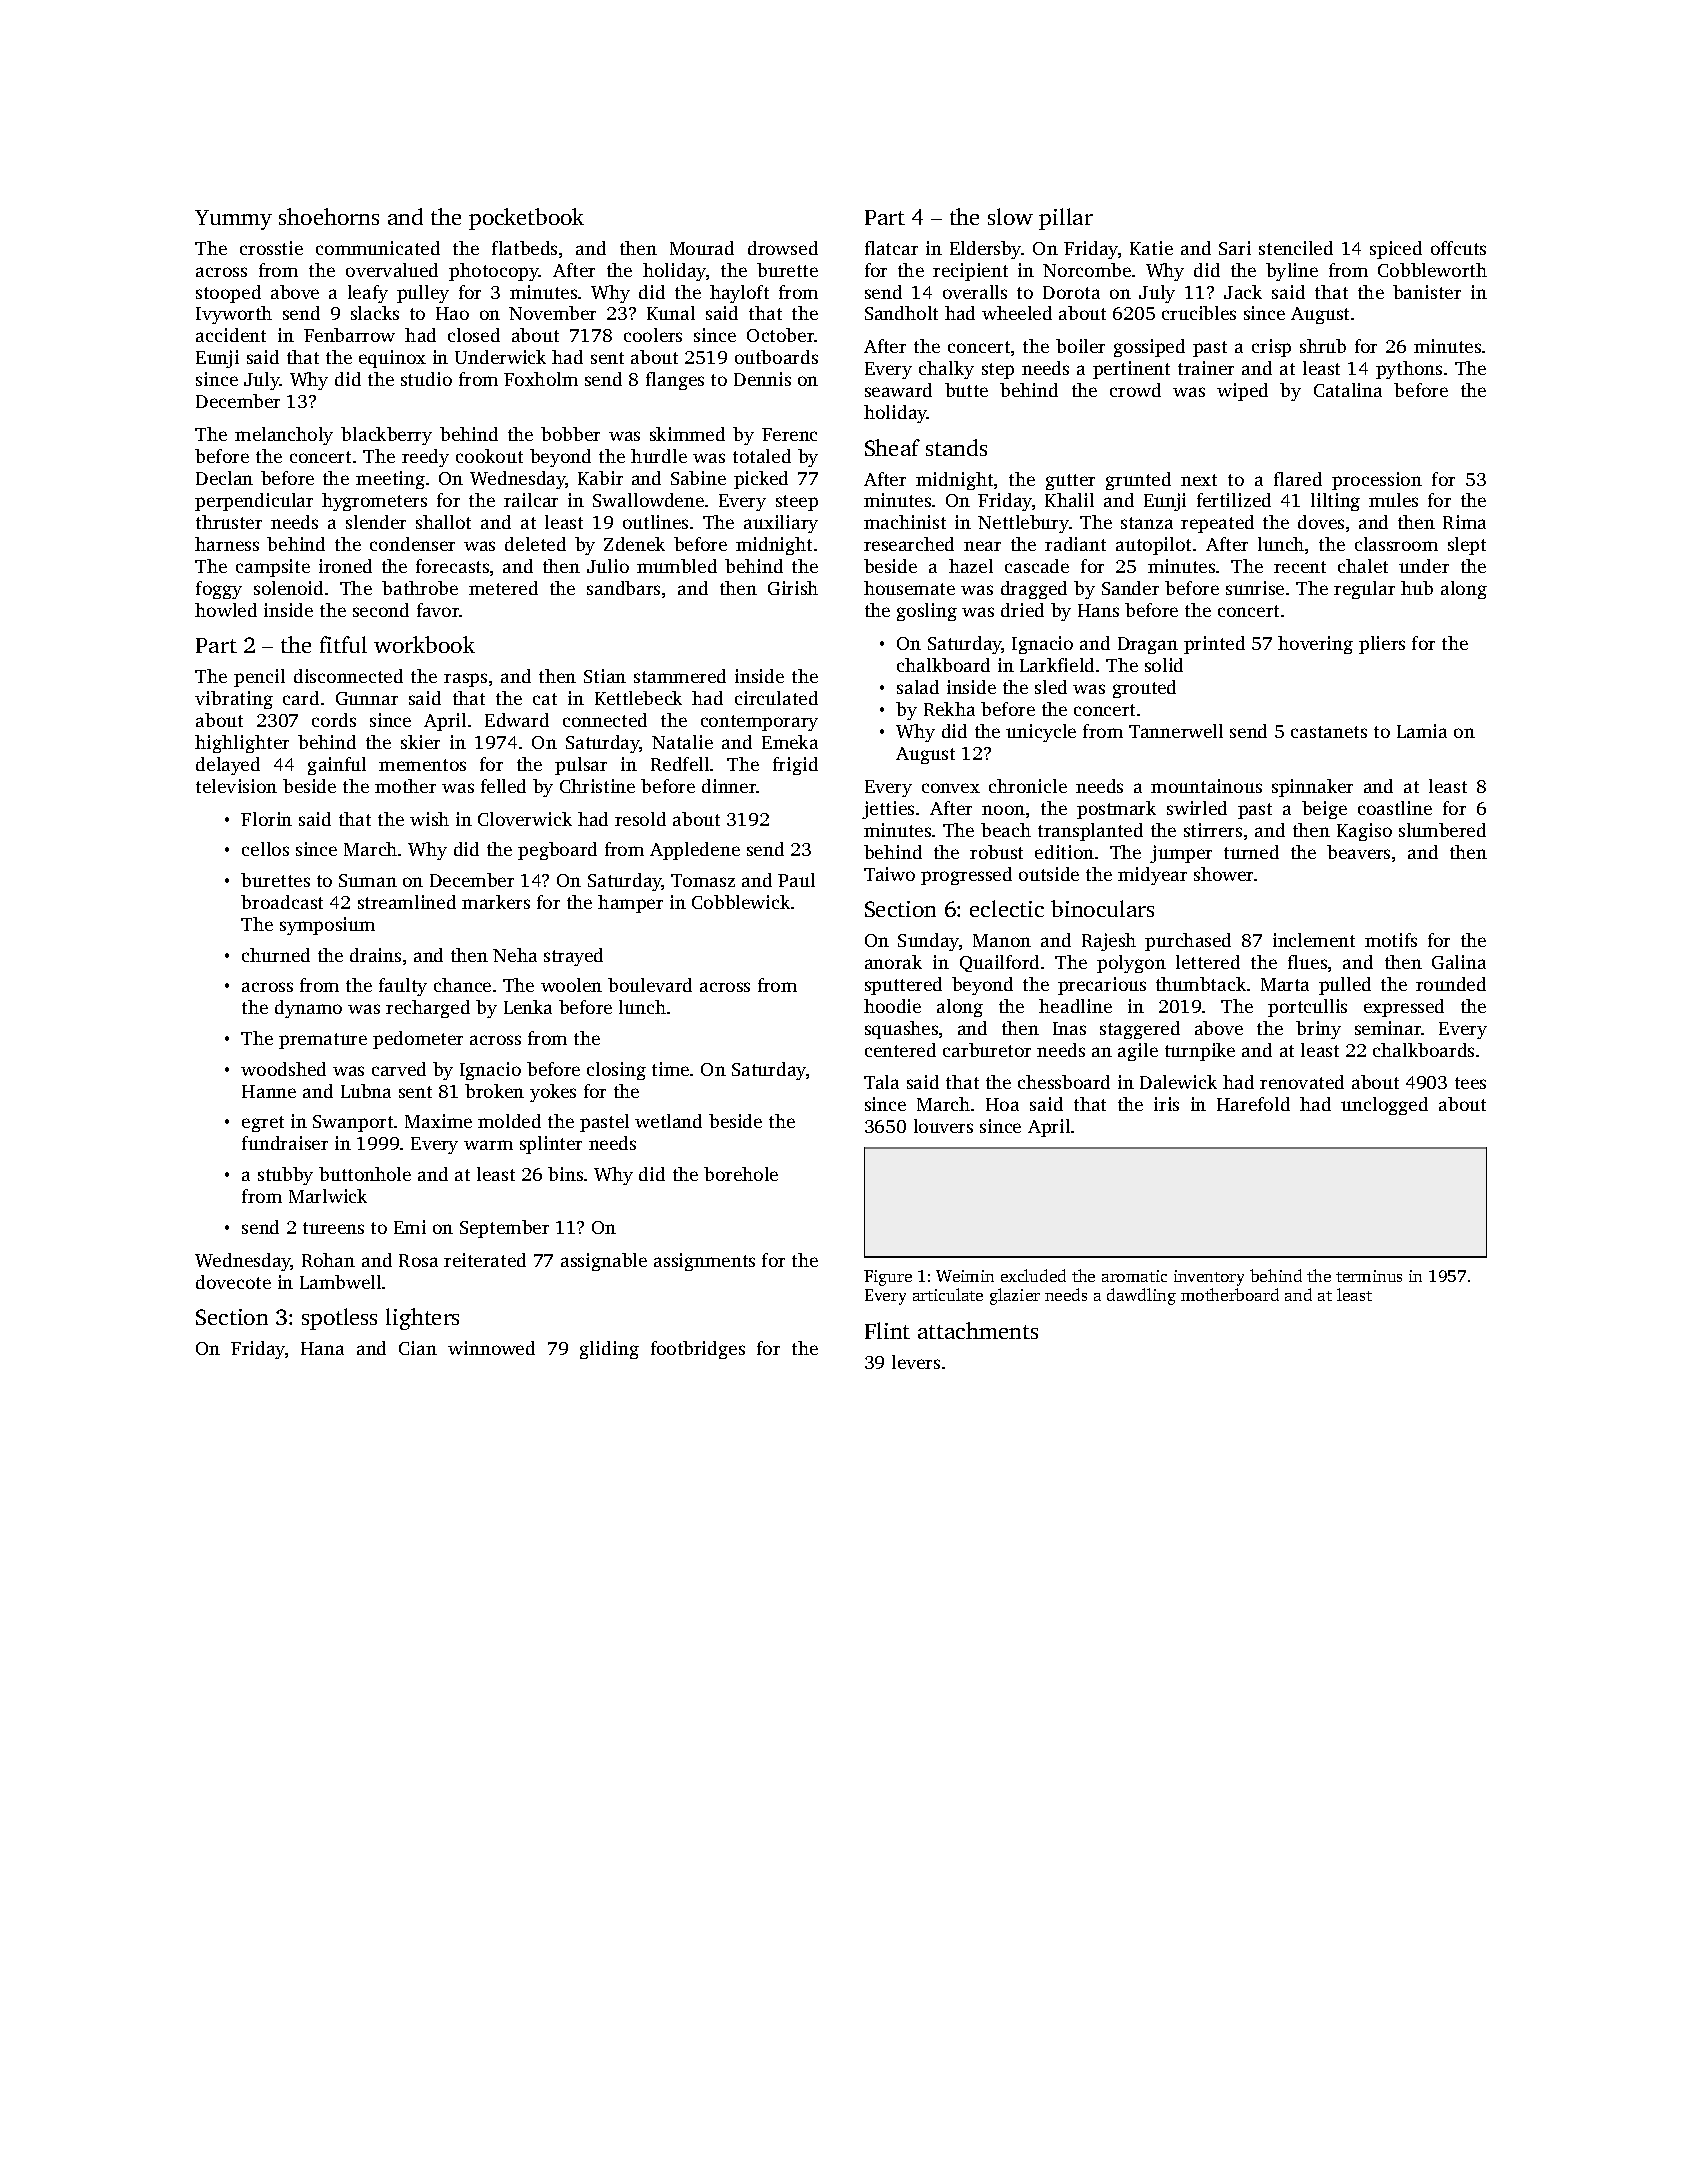 This screenshot has height=2178, width=1683. Describe the element at coordinates (339, 1319) in the screenshot. I see `spotless` at that location.
